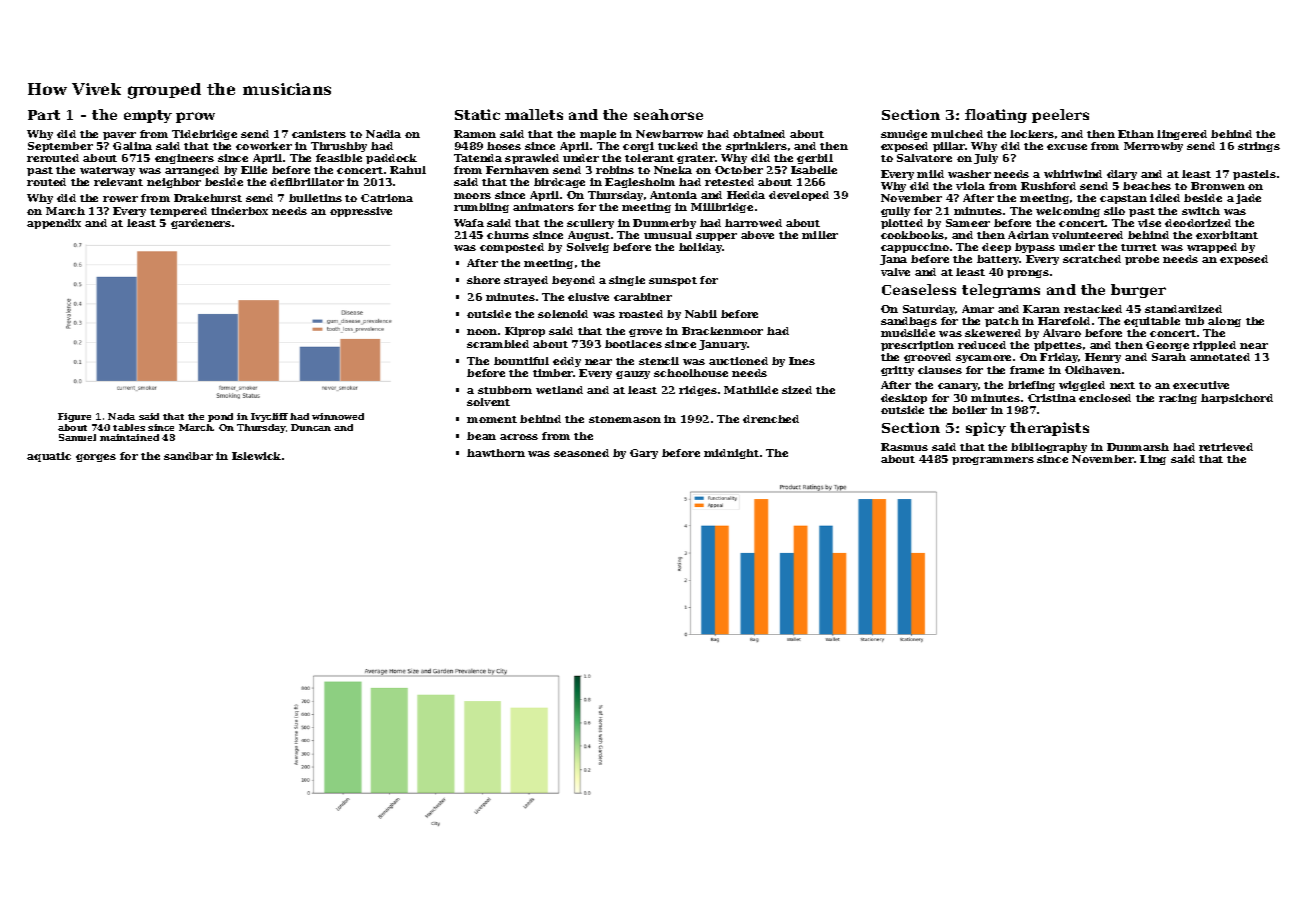 This screenshot has width=1308, height=924. I want to click on frame, so click(1027, 370).
